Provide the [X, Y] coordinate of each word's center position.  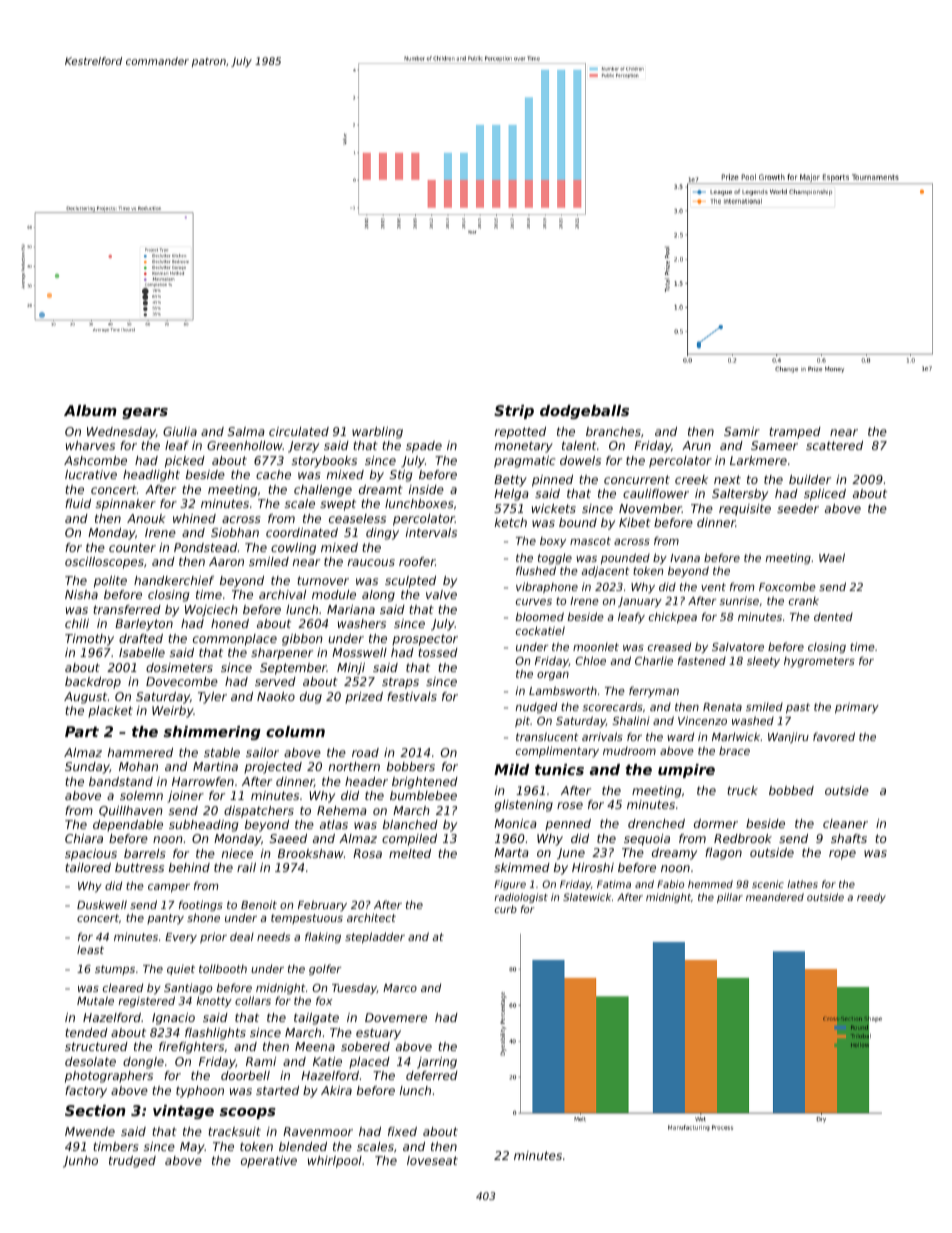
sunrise [739, 600]
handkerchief [174, 580]
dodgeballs [584, 412]
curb [506, 909]
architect [371, 917]
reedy [871, 898]
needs [273, 936]
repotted [520, 433]
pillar [730, 898]
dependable [128, 826]
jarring [437, 1063]
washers [362, 623]
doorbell [245, 1075]
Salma [246, 431]
